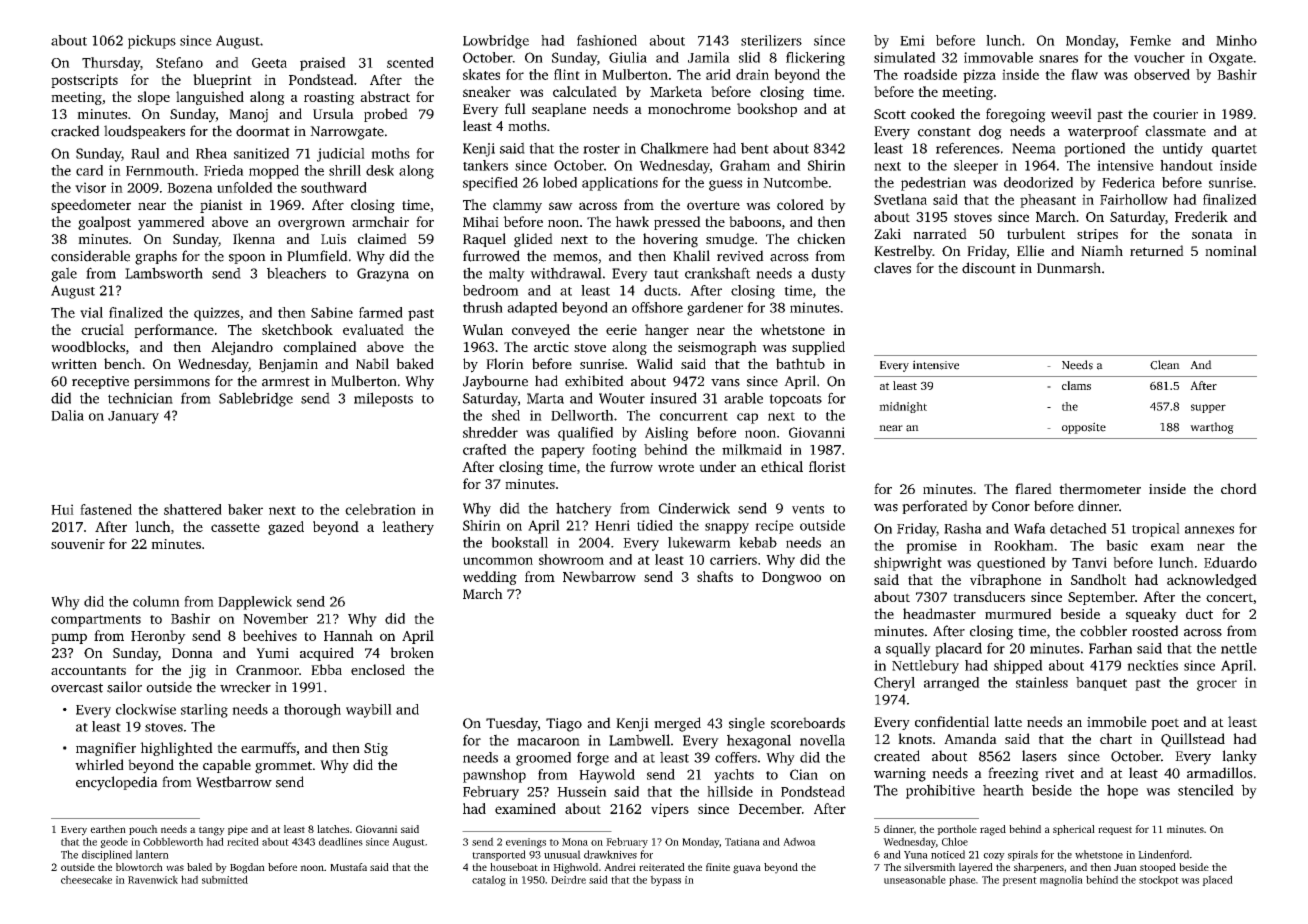  I want to click on fastened, so click(106, 509).
